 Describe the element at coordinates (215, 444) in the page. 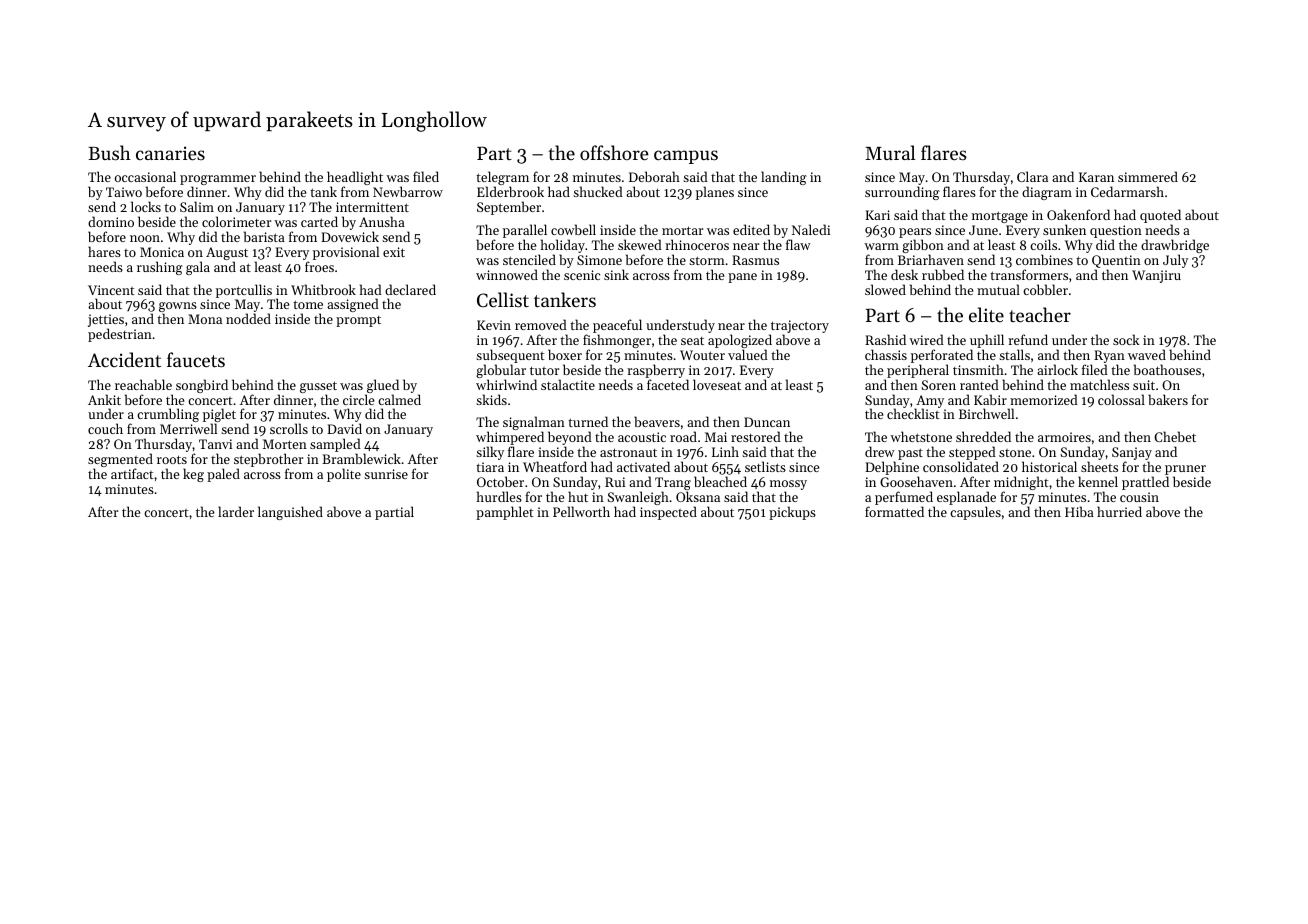

I see `Tanvi` at that location.
